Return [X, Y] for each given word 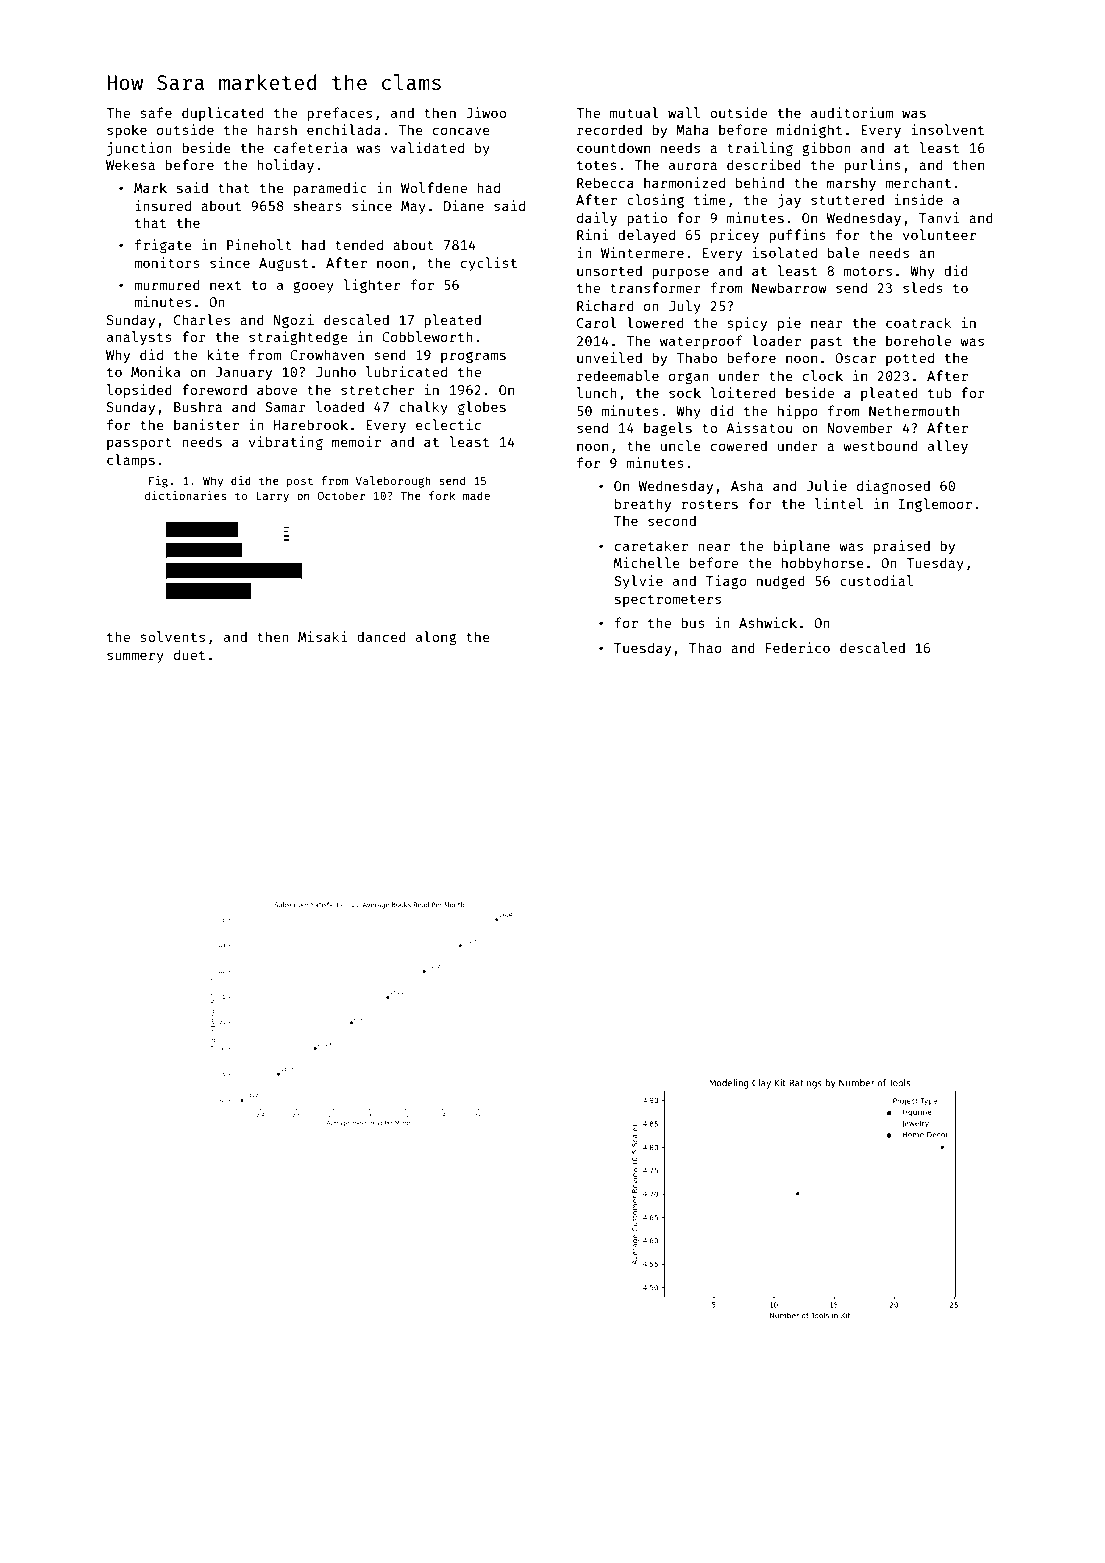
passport [139, 444]
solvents [172, 636]
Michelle [647, 562]
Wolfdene [434, 187]
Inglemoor [935, 505]
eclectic [448, 424]
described [764, 164]
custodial [876, 580]
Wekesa [130, 164]
